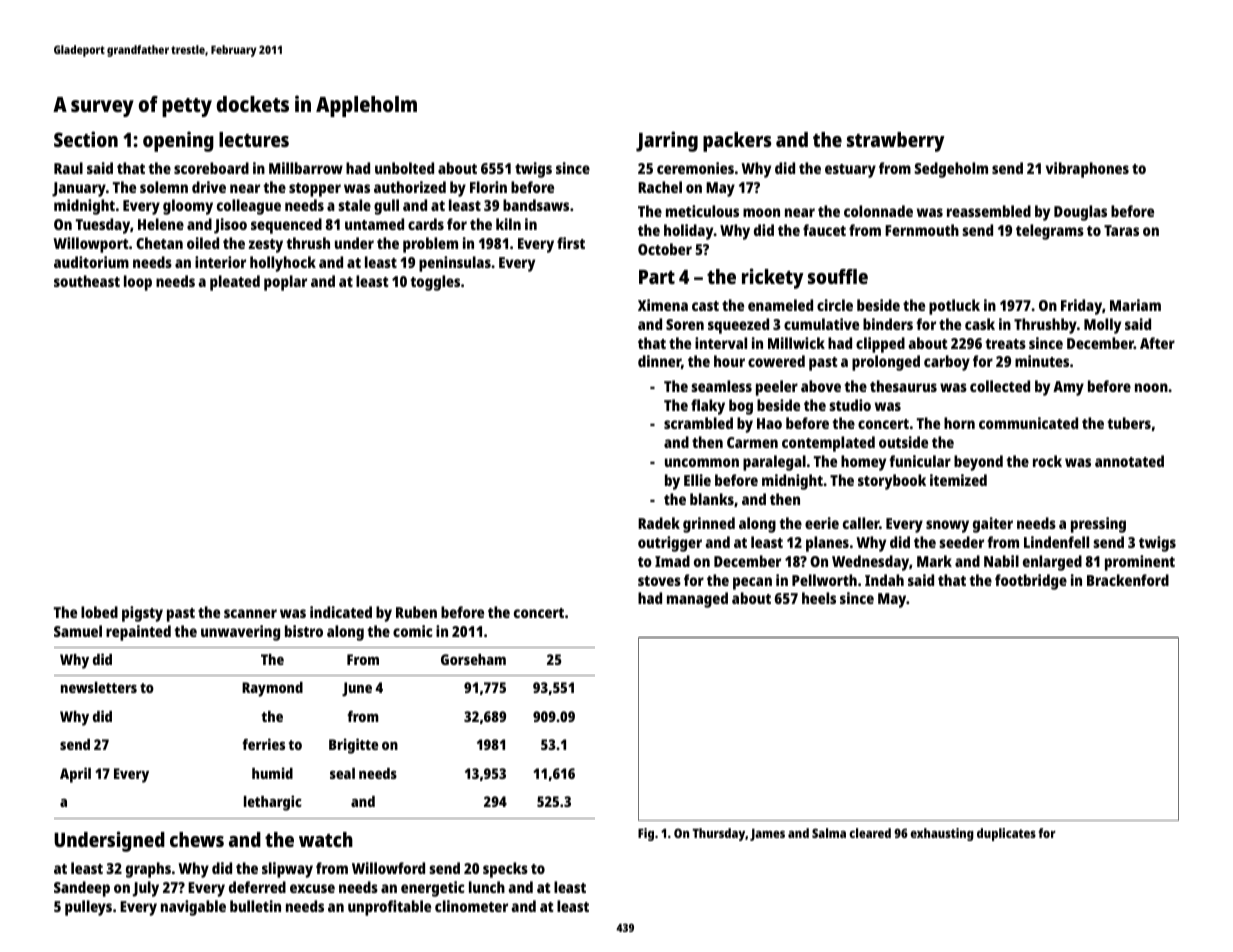 This screenshot has height=952, width=1233. Describe the element at coordinates (721, 386) in the screenshot. I see `seamless` at that location.
